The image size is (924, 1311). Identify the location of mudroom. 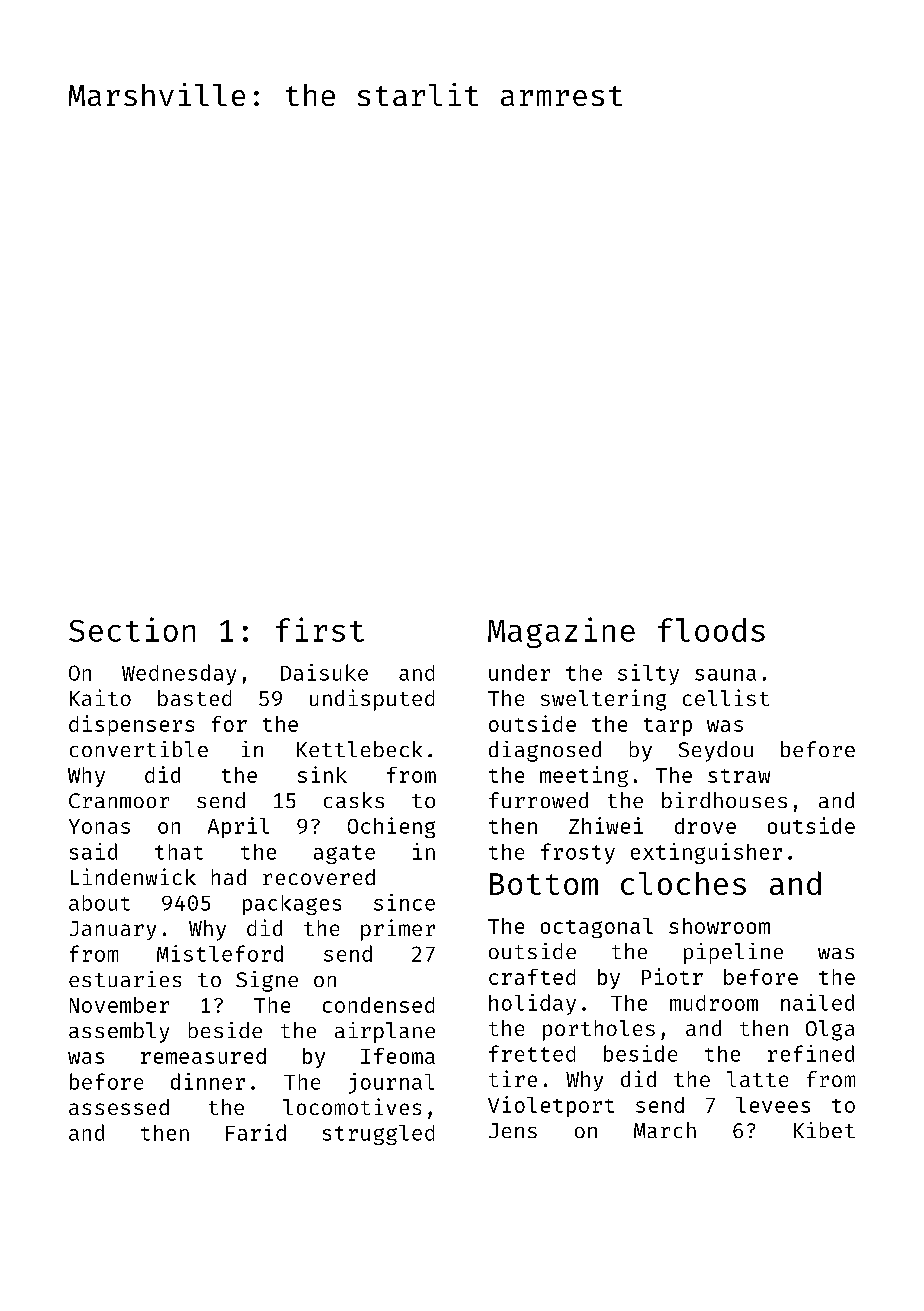
(714, 1003).
